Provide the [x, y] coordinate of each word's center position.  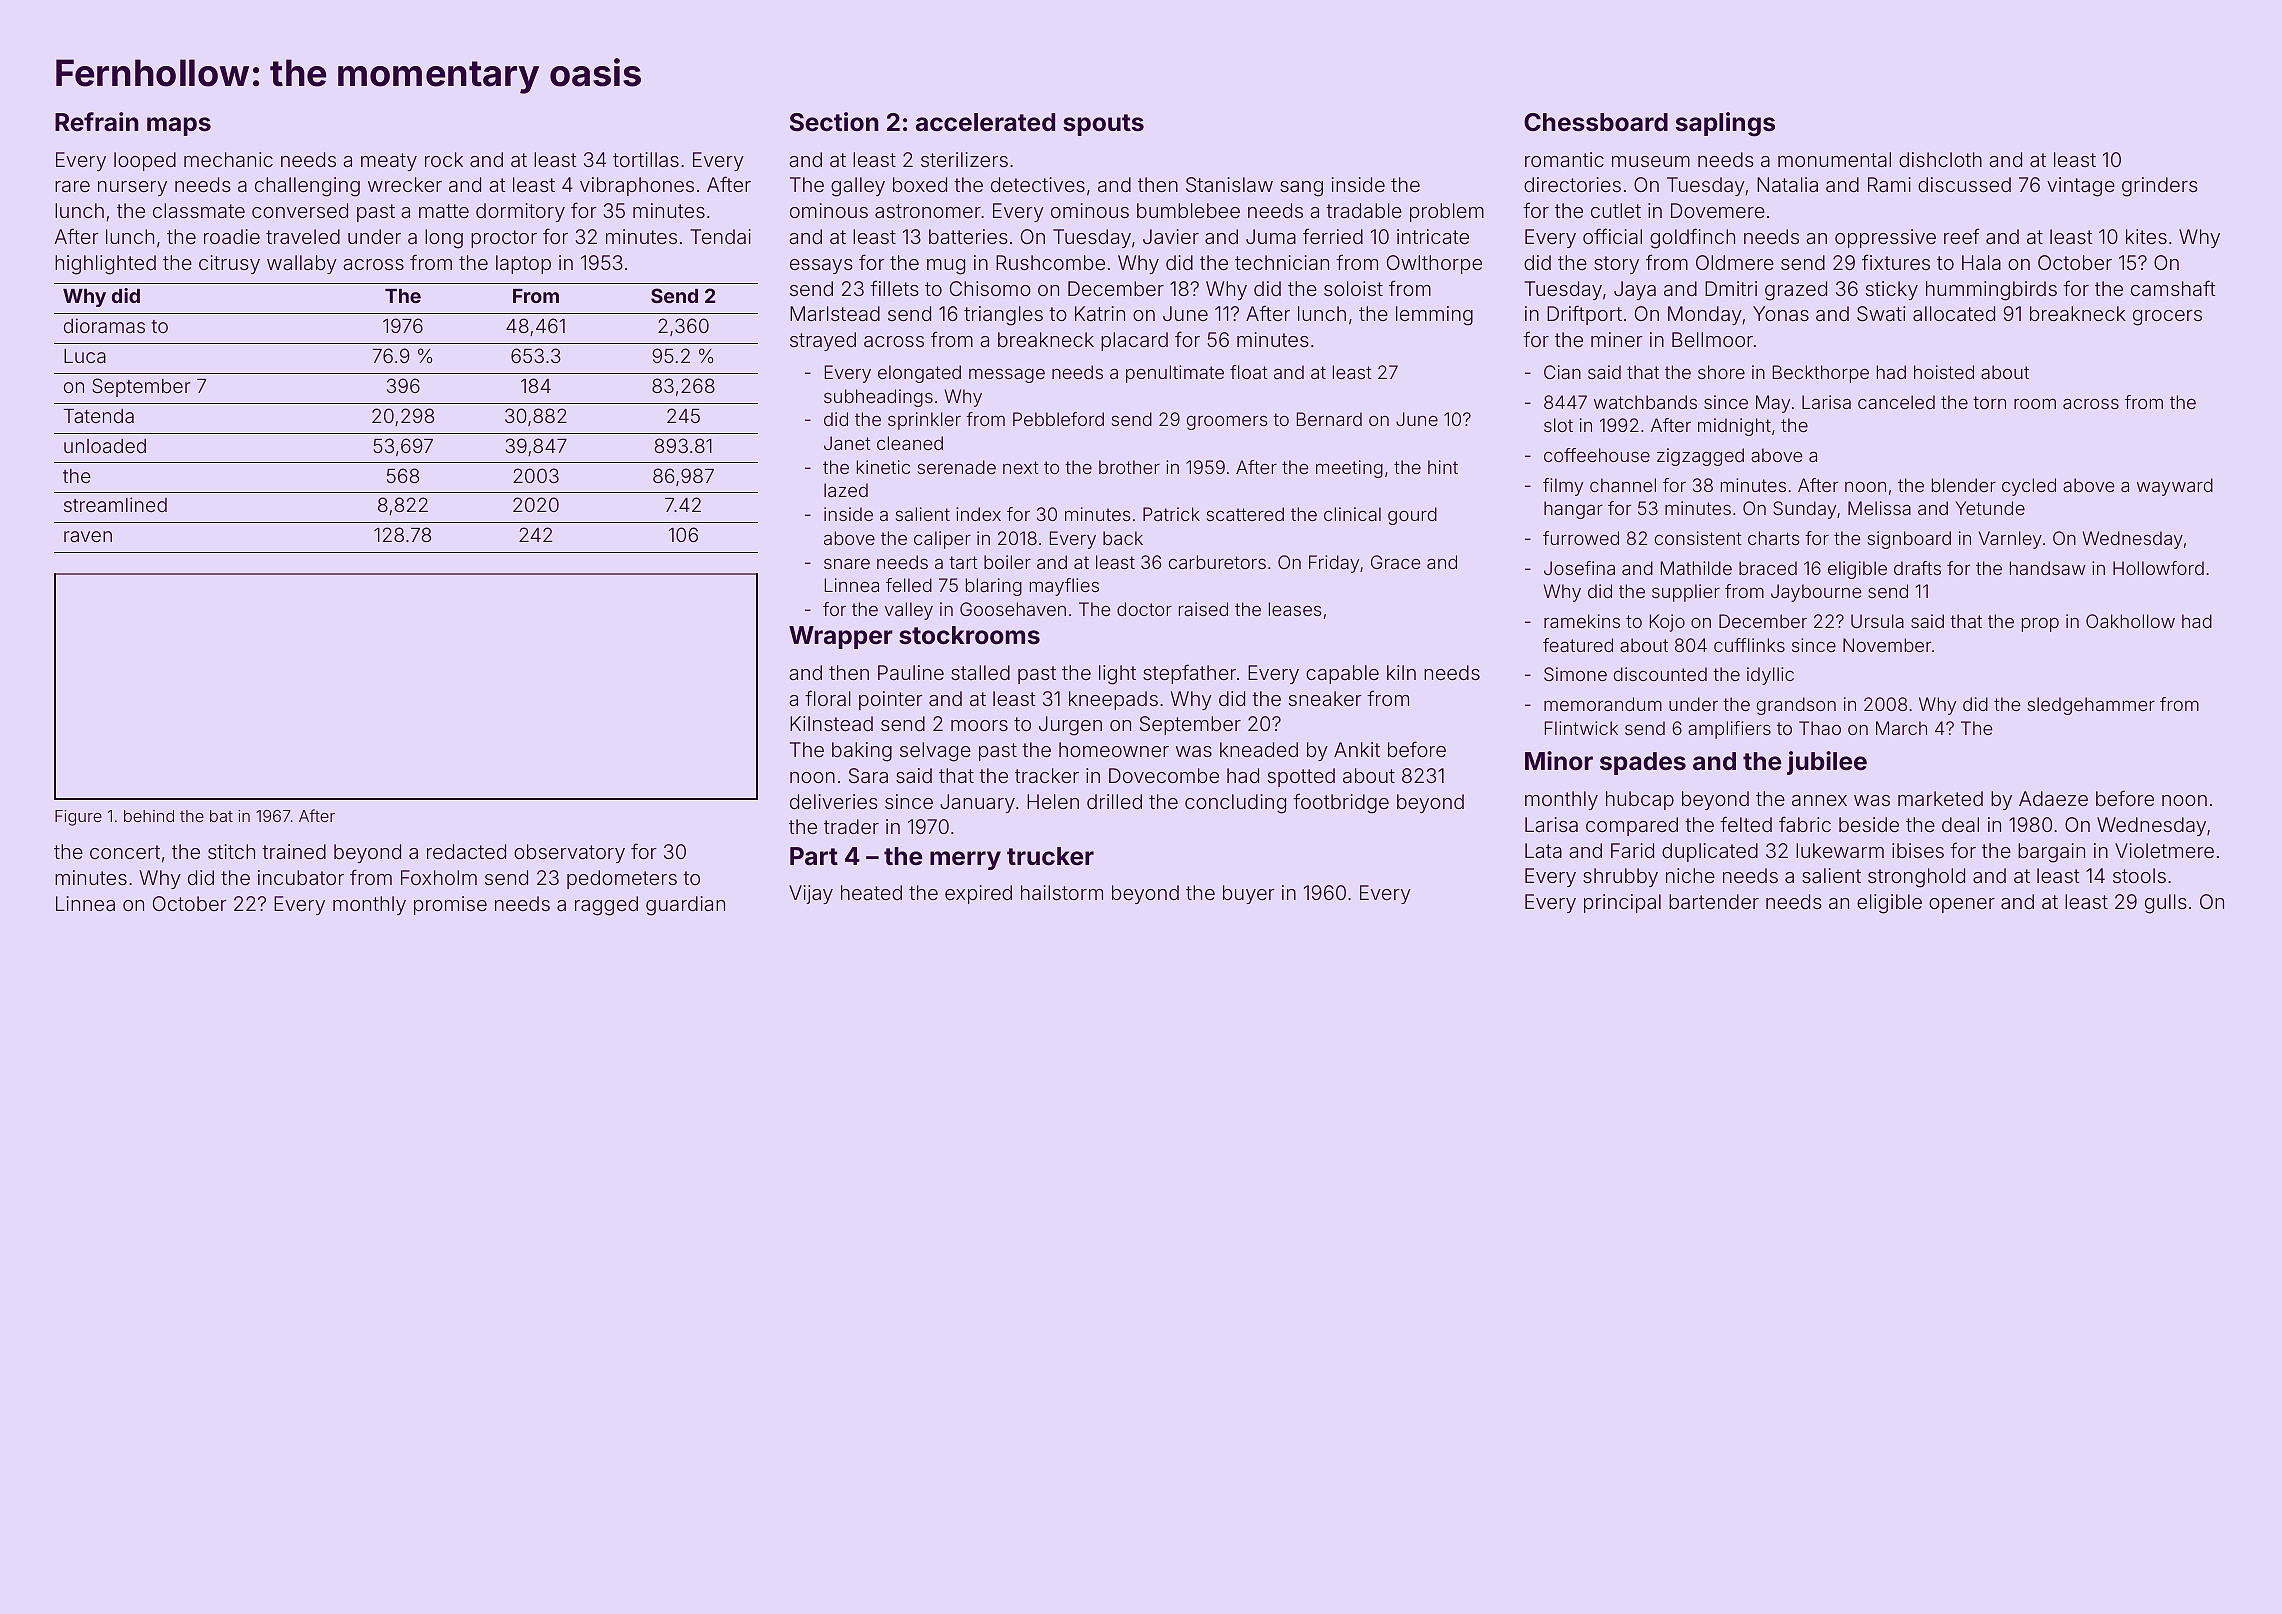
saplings [1725, 124]
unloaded [105, 446]
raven [88, 536]
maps [179, 126]
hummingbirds [1991, 291]
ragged [606, 906]
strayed [823, 341]
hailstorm [1062, 892]
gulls [2165, 904]
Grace [1396, 562]
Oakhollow [2130, 621]
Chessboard [1596, 122]
